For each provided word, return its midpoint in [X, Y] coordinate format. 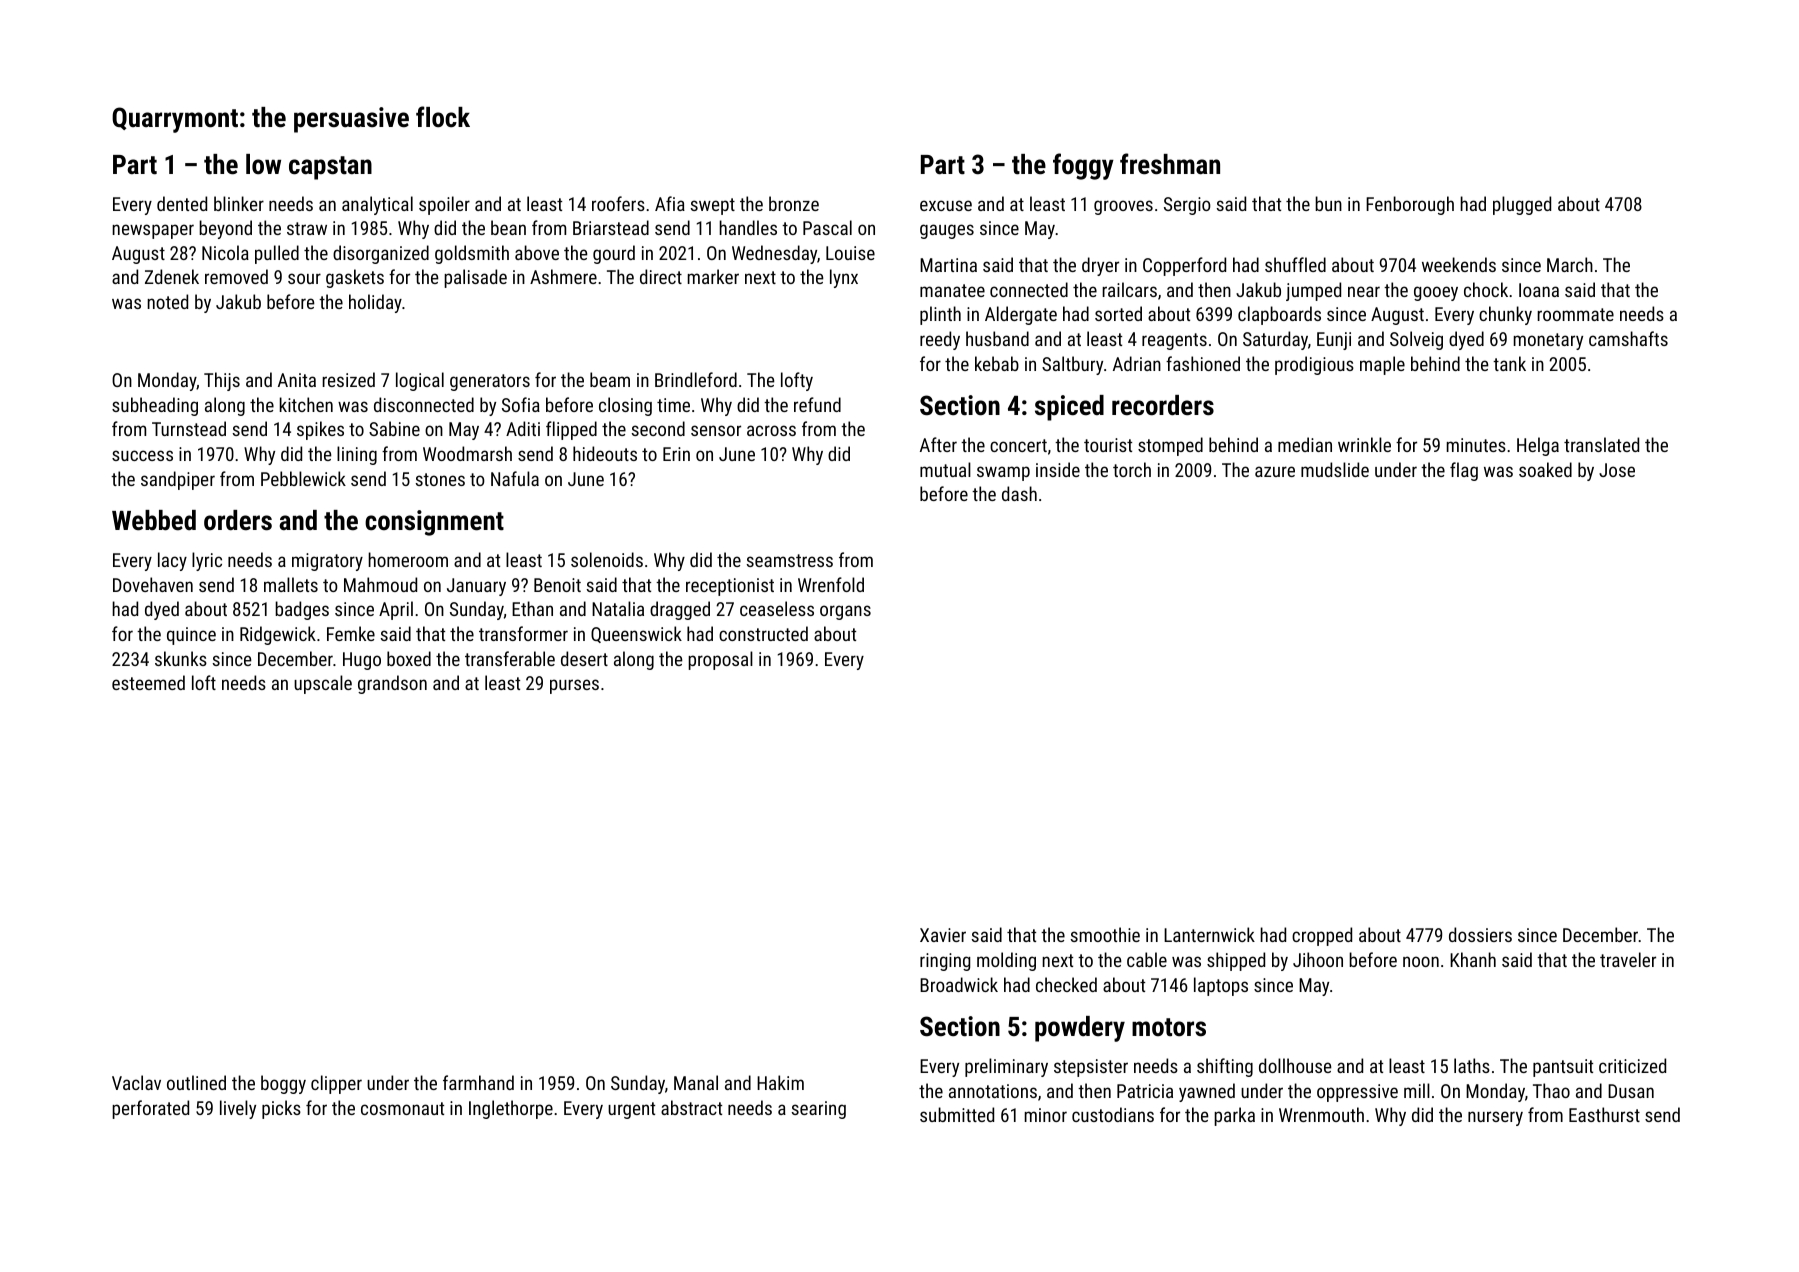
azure [1275, 471]
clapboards [1279, 315]
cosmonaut [402, 1108]
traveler [1628, 959]
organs [845, 612]
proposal [720, 660]
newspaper [153, 231]
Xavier [943, 935]
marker [713, 276]
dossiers [1480, 934]
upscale [323, 684]
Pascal [827, 227]
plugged [1522, 205]
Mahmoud [380, 584]
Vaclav [136, 1082]
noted [167, 301]
